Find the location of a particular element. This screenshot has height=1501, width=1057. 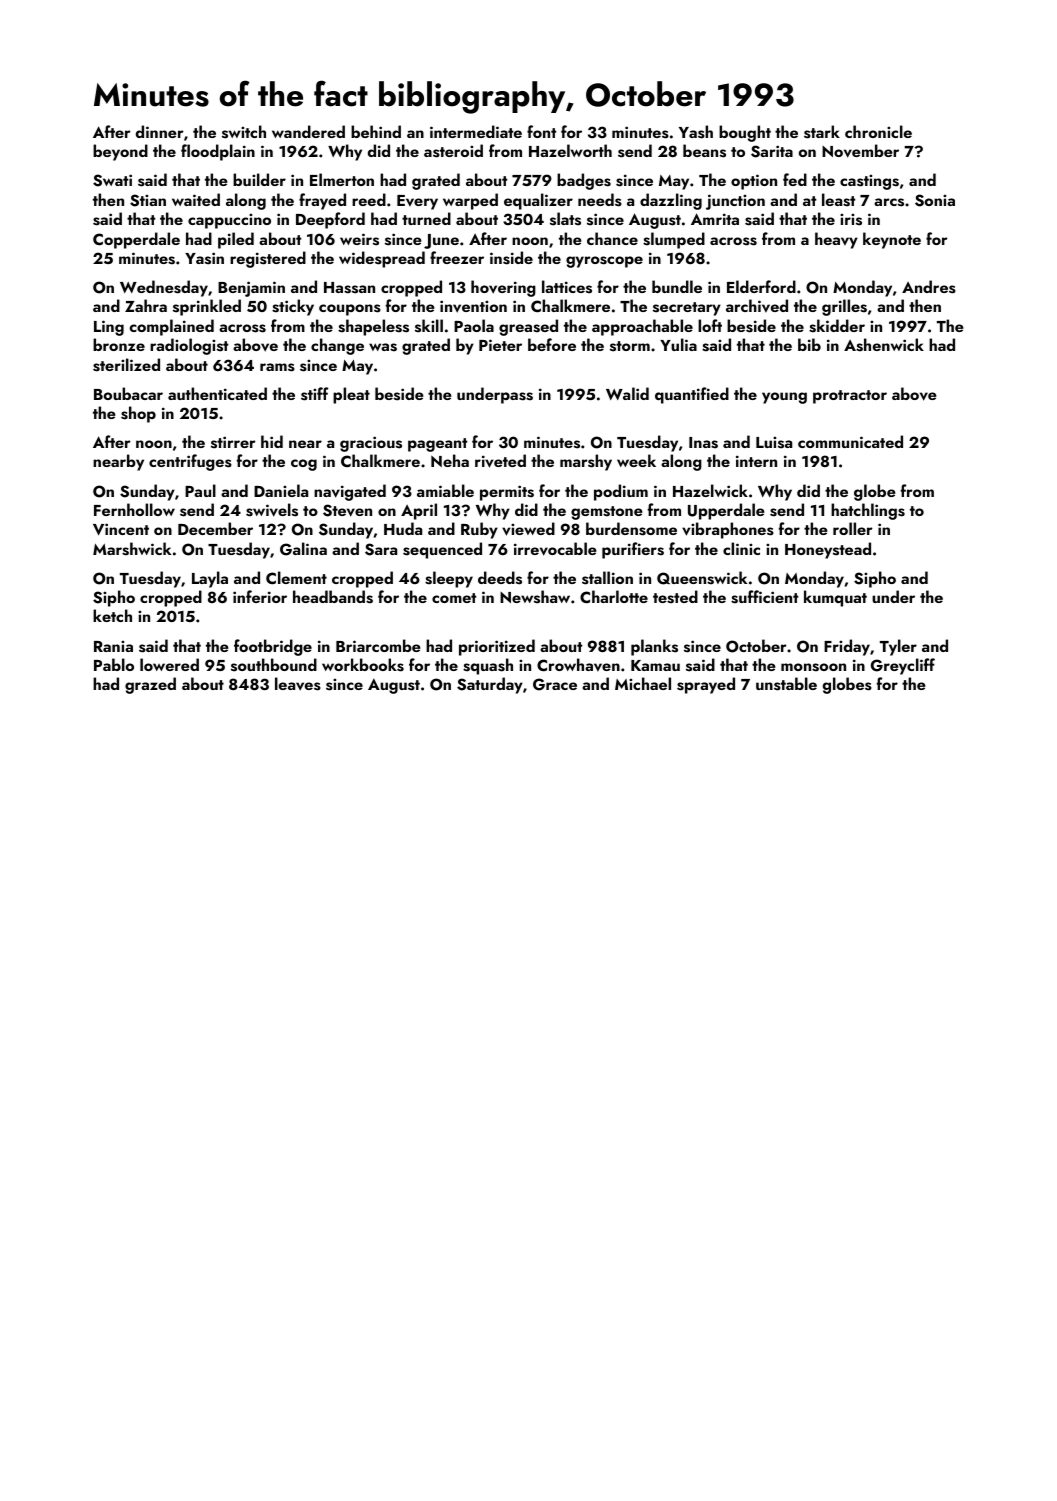

young is located at coordinates (784, 398).
